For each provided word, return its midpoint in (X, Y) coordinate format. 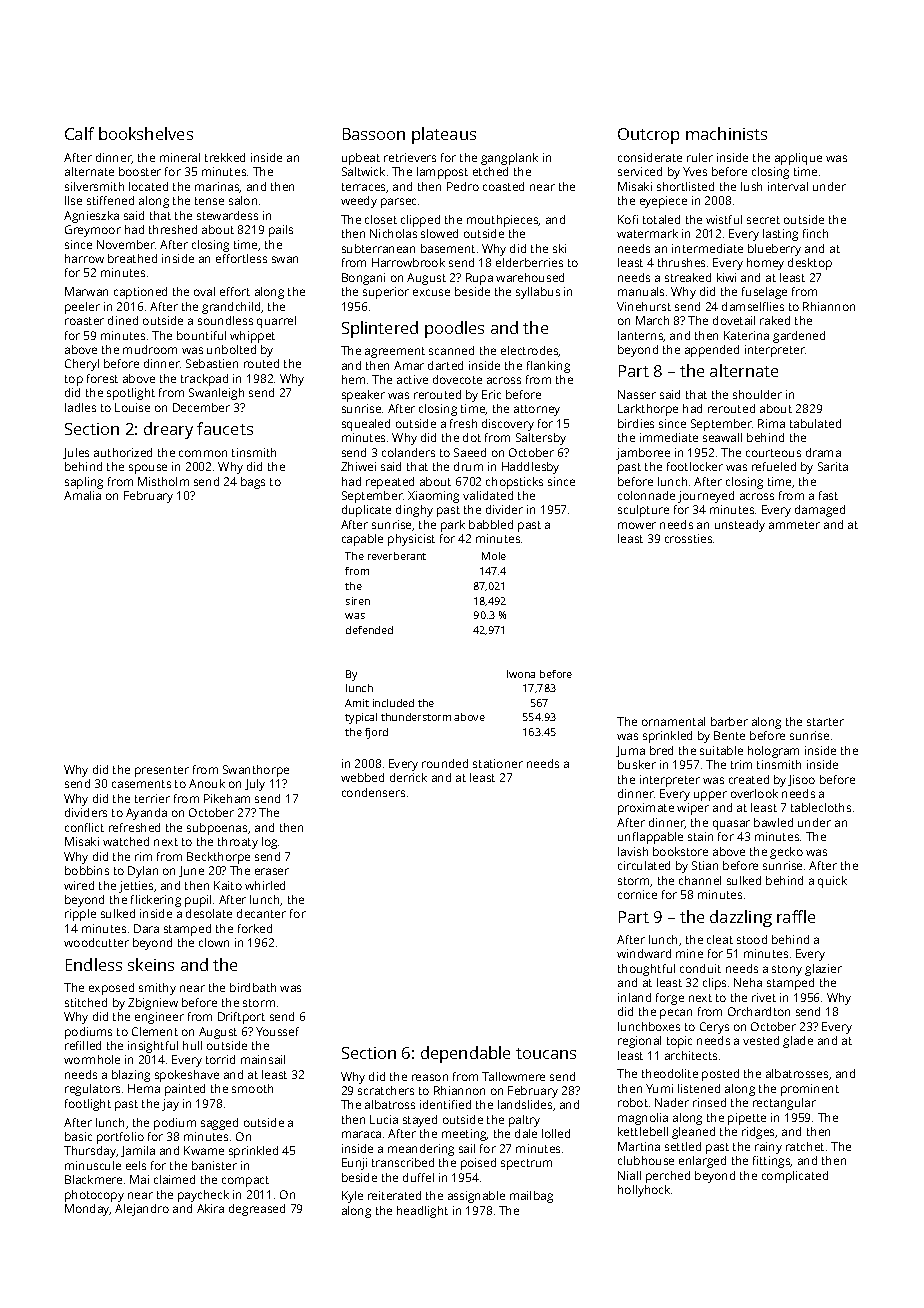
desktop (810, 264)
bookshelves (146, 133)
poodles (454, 329)
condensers (373, 792)
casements (141, 784)
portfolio (120, 1138)
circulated (644, 865)
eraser (272, 871)
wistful (724, 219)
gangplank (509, 159)
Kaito (228, 885)
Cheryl (82, 365)
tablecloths (821, 807)
